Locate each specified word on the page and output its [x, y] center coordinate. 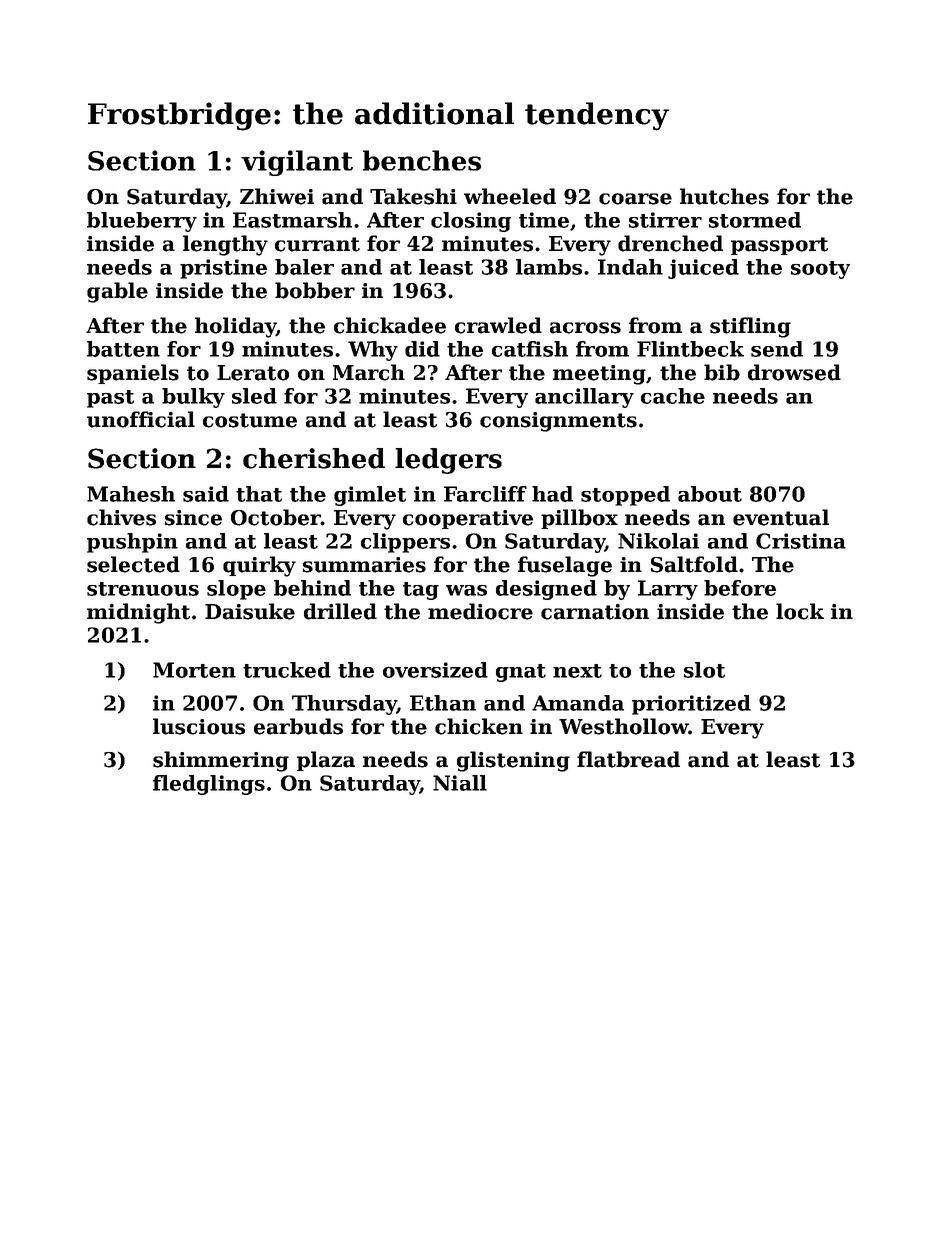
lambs [549, 267]
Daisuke [250, 611]
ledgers [448, 461]
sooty [820, 270]
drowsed [794, 372]
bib [722, 372]
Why [373, 351]
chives [121, 517]
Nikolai [658, 541]
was [466, 590]
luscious [199, 726]
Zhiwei [277, 196]
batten [123, 349]
